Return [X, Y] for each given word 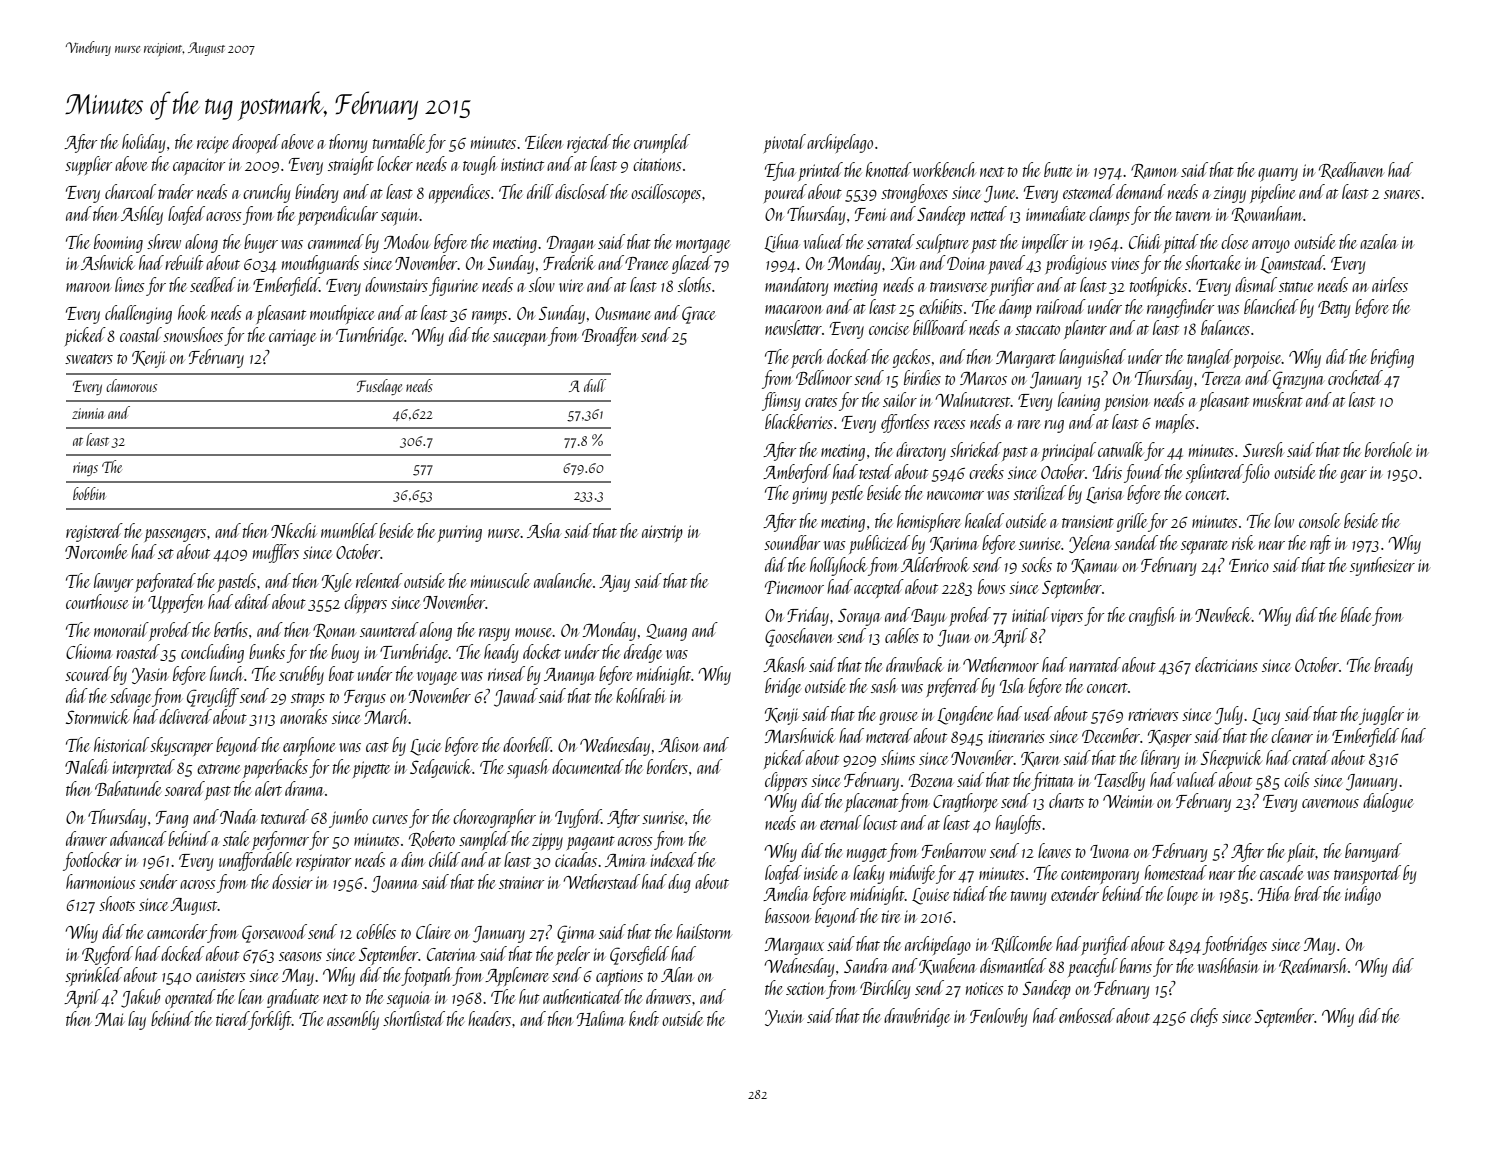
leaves [1054, 850]
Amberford [797, 473]
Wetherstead [601, 881]
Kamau [1094, 566]
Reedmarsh [1312, 966]
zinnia [88, 413]
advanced [138, 838]
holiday [143, 143]
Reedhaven [1351, 170]
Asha [544, 530]
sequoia [409, 1000]
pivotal [785, 143]
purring [460, 533]
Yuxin [784, 1018]
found [1144, 473]
